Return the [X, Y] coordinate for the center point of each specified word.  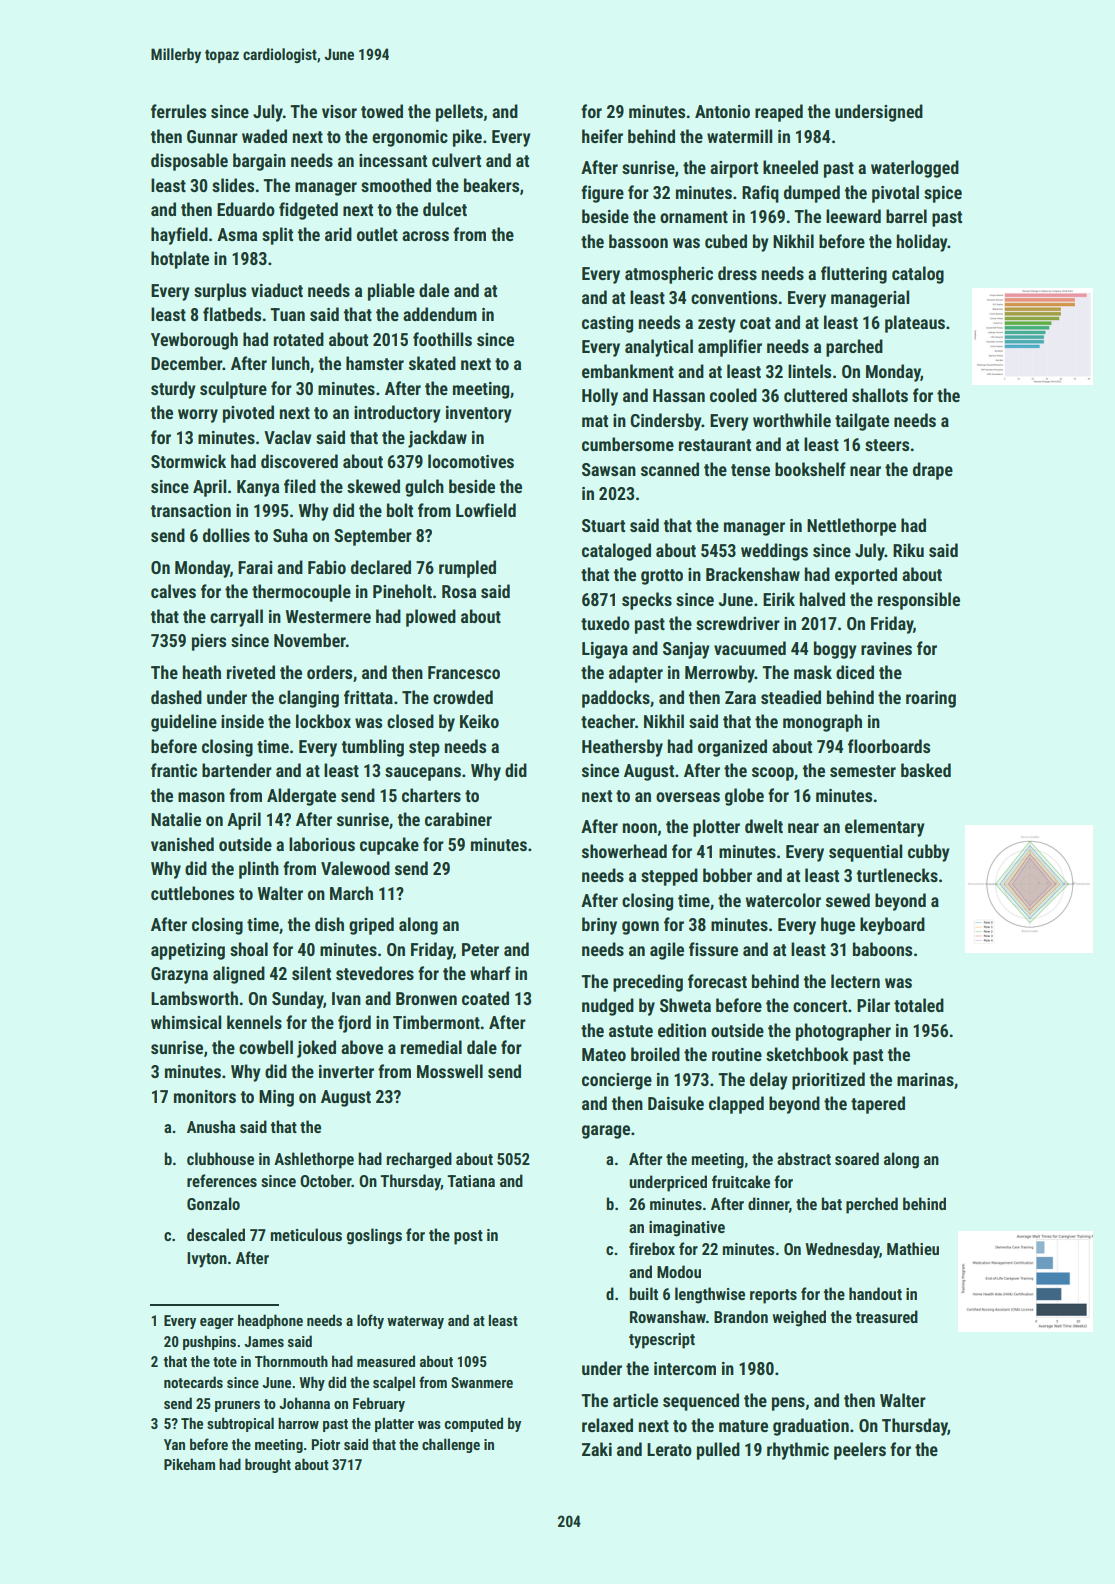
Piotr [326, 1444]
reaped [779, 113]
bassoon [638, 241]
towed [382, 111]
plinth [259, 870]
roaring [931, 699]
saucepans [423, 774]
